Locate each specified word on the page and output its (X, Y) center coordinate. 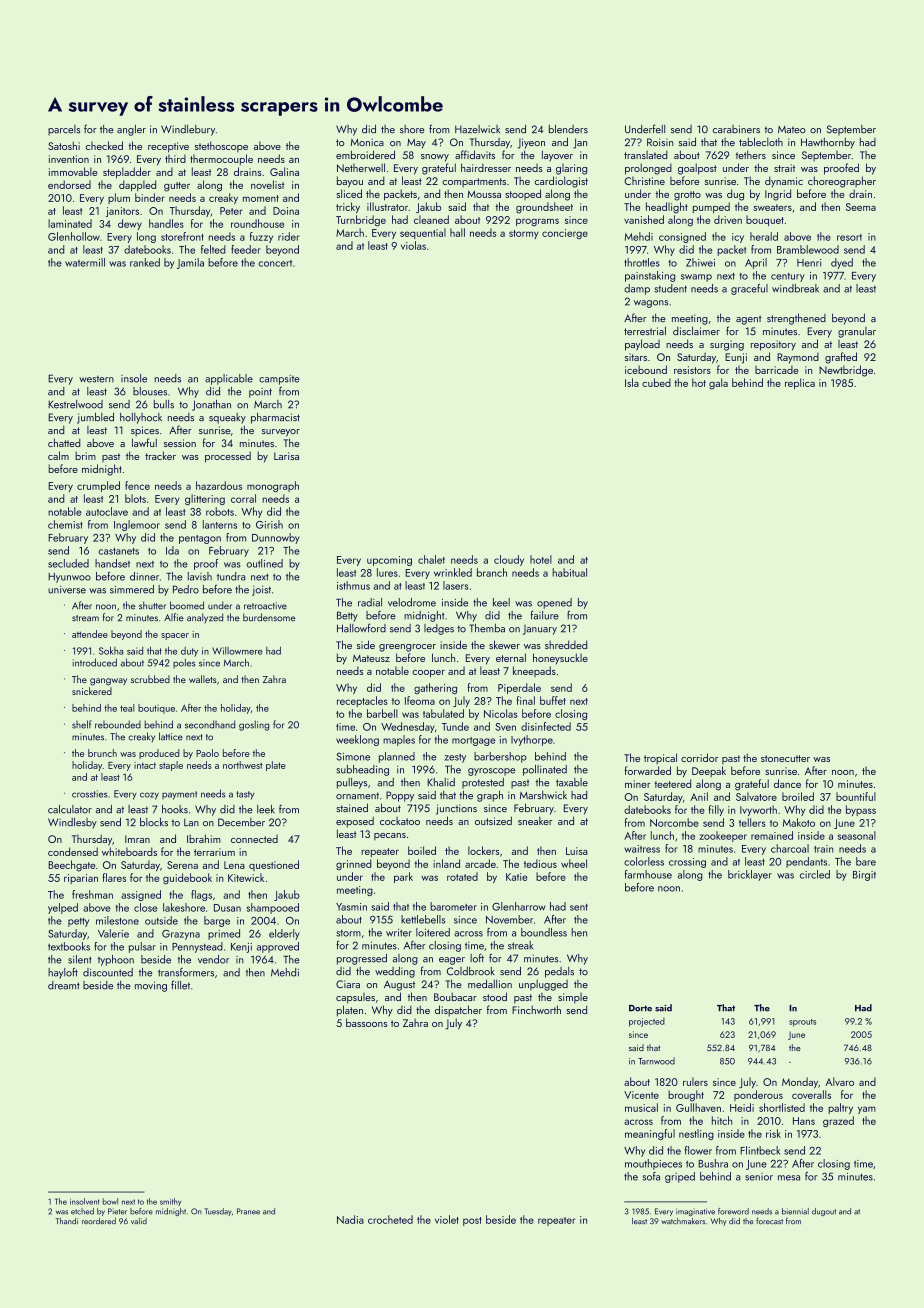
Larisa (286, 456)
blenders (568, 129)
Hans (804, 1121)
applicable (229, 379)
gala (718, 384)
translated (645, 154)
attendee (90, 634)
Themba (487, 628)
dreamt (64, 985)
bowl (110, 1201)
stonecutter (785, 758)
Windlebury (188, 130)
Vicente (641, 1095)
